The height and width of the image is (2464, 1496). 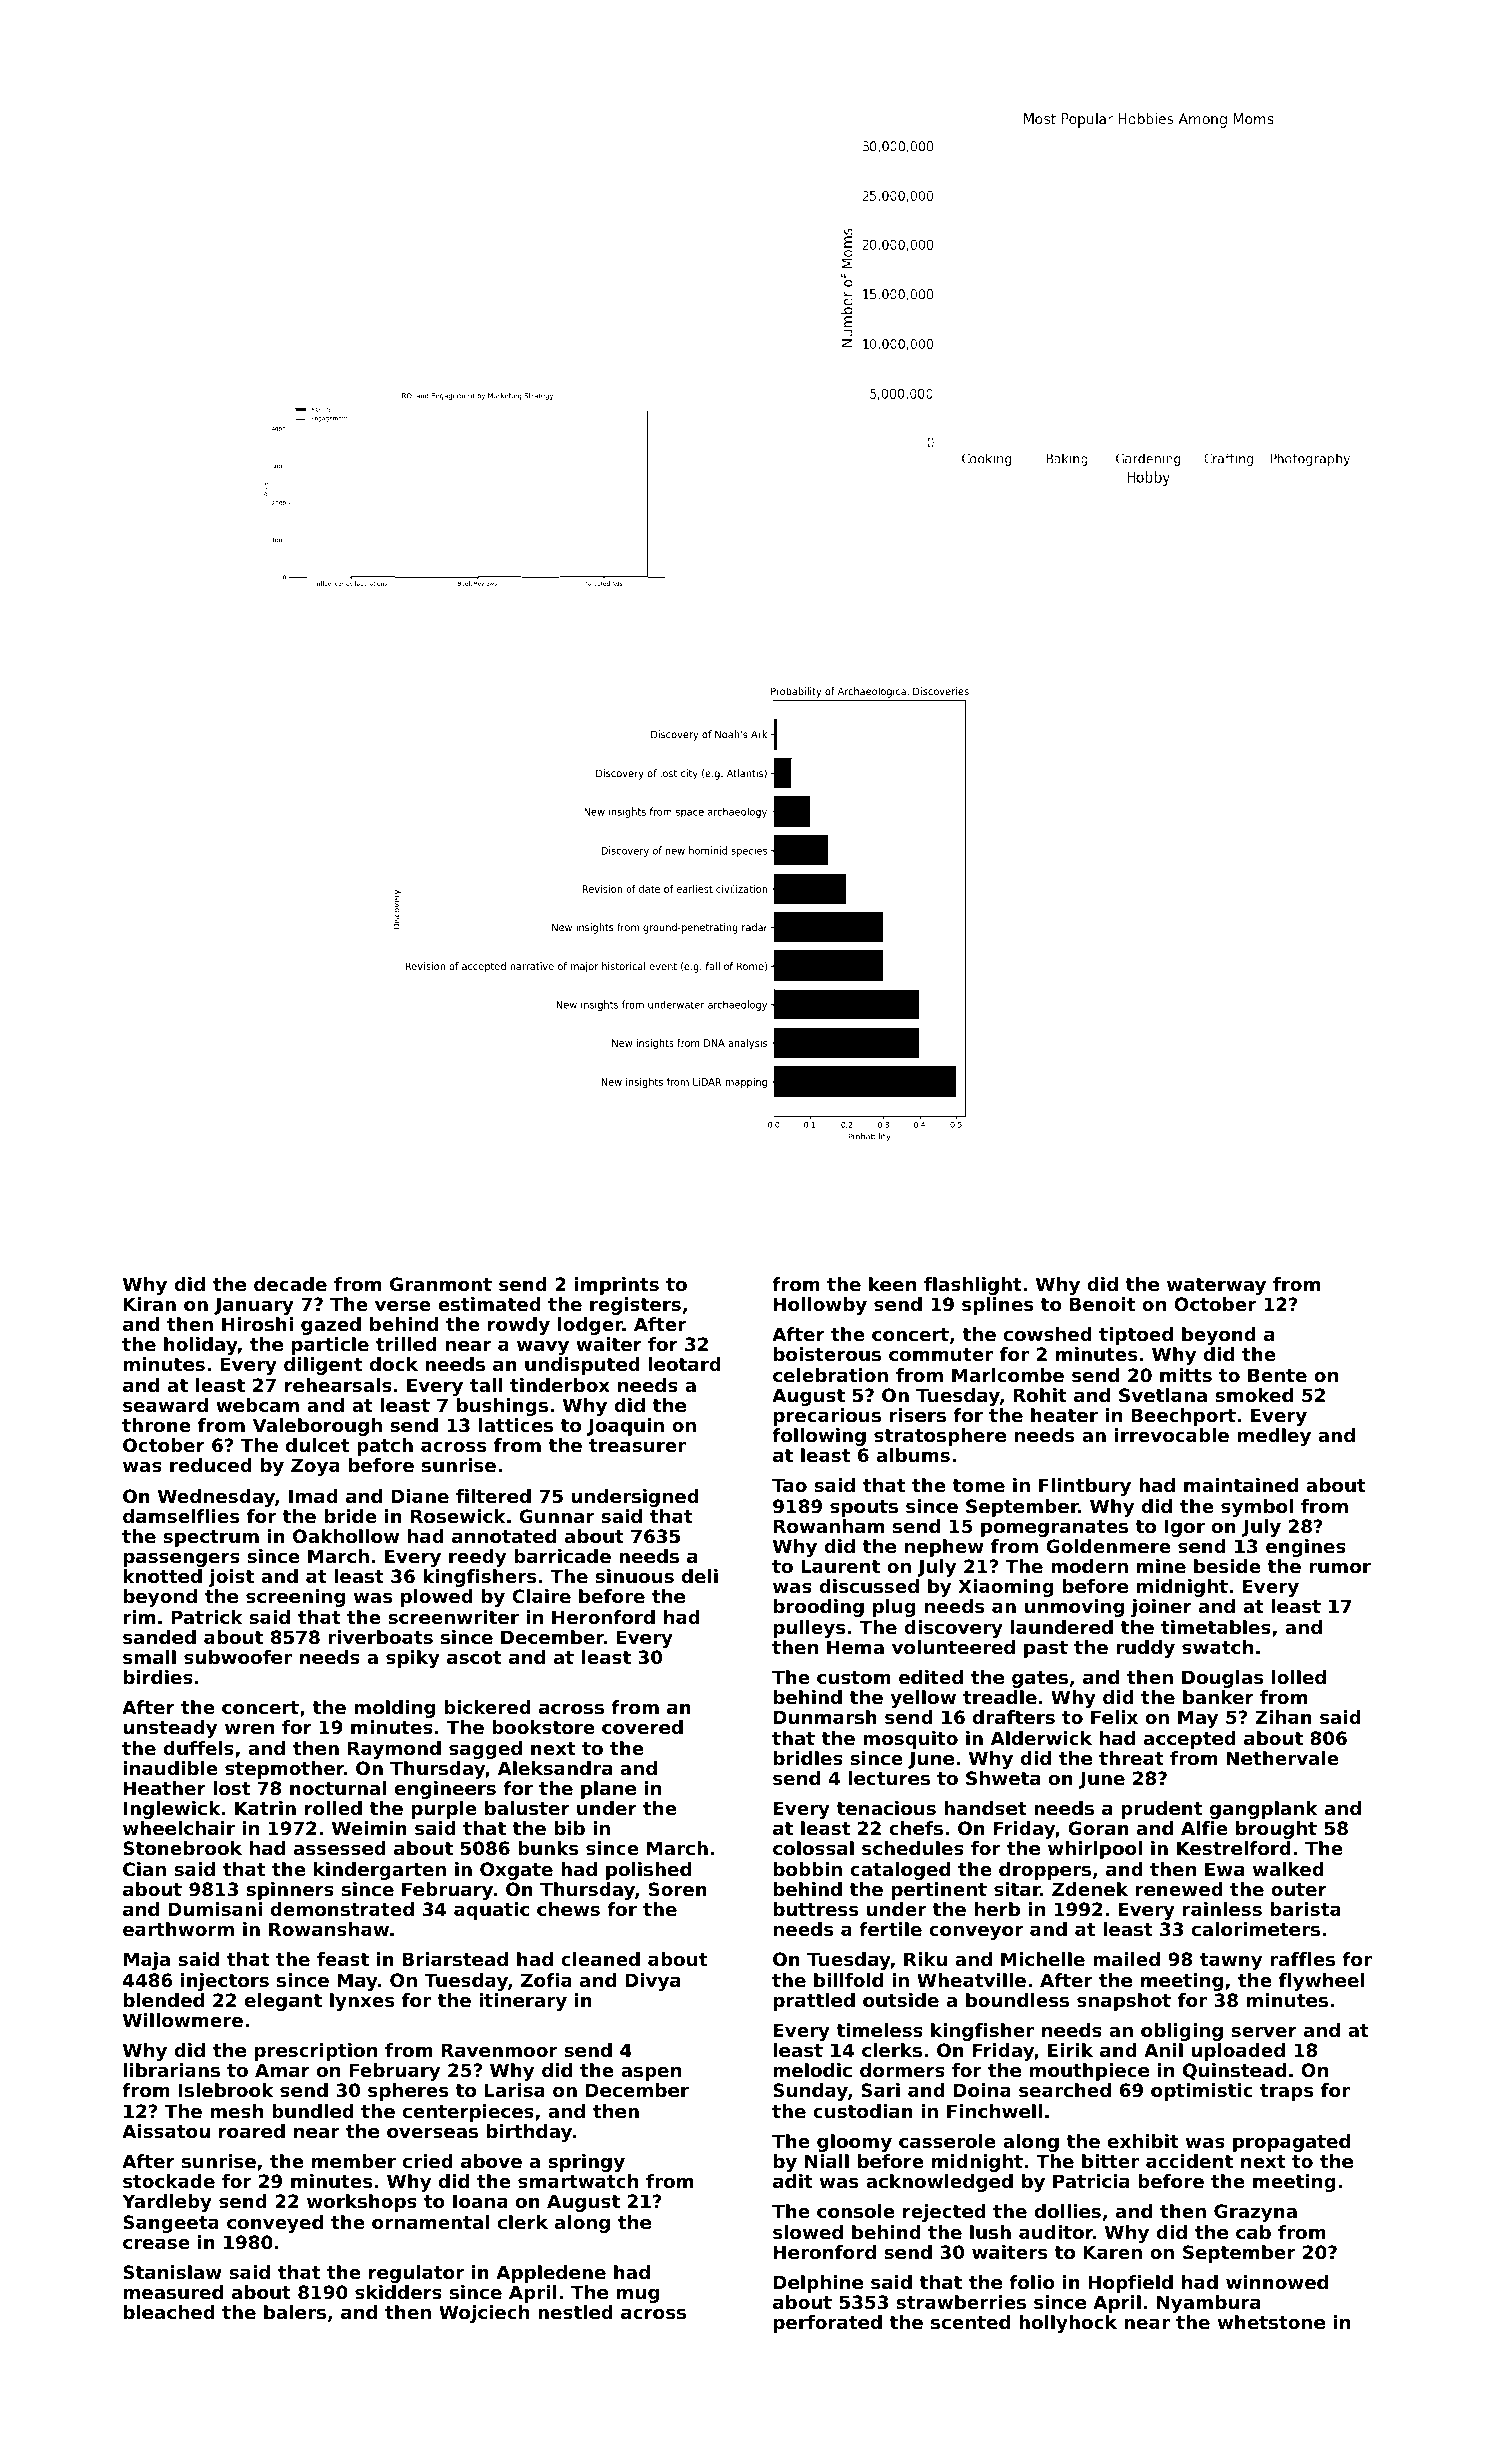 What do you see at coordinates (973, 1286) in the image?
I see `flashlight` at bounding box center [973, 1286].
